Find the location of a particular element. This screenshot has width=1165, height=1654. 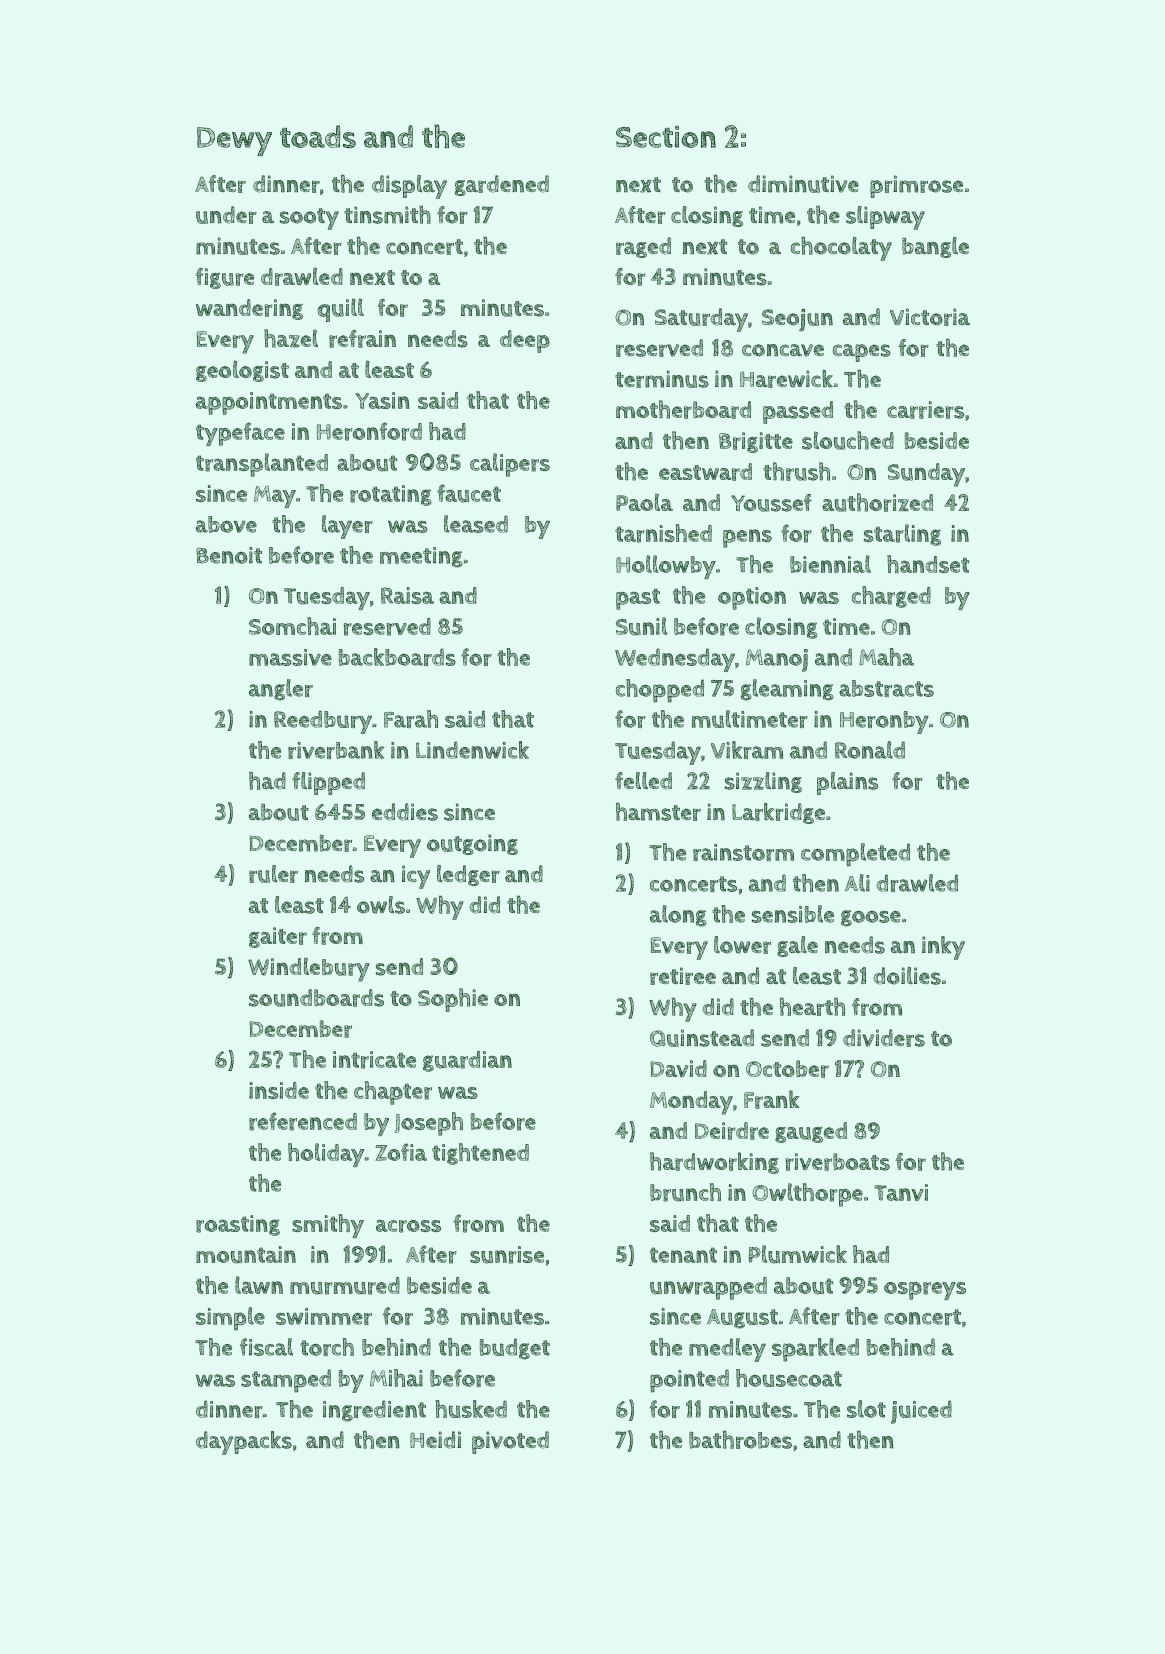

Ronald is located at coordinates (870, 750).
